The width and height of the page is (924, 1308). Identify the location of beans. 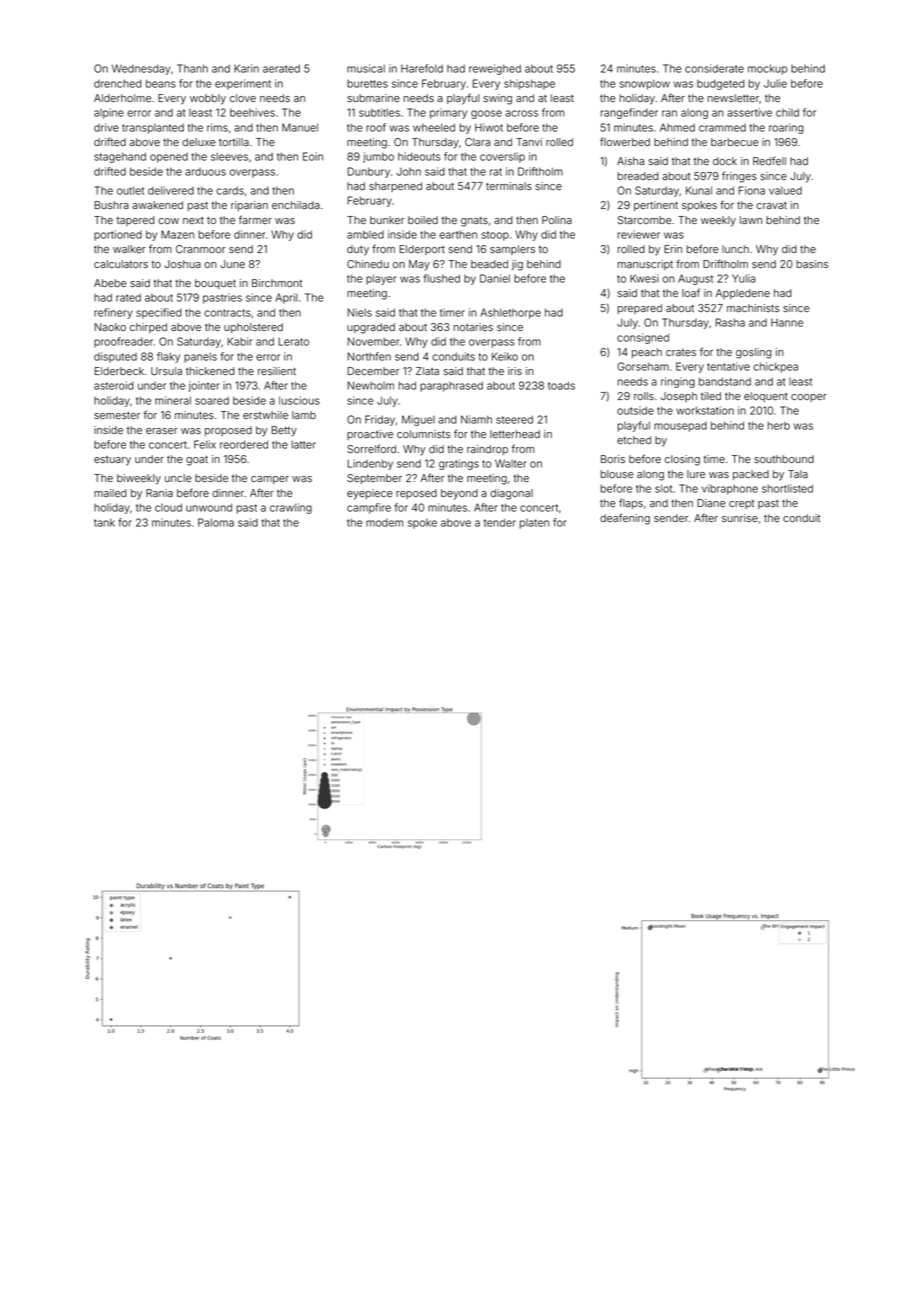
(161, 83).
